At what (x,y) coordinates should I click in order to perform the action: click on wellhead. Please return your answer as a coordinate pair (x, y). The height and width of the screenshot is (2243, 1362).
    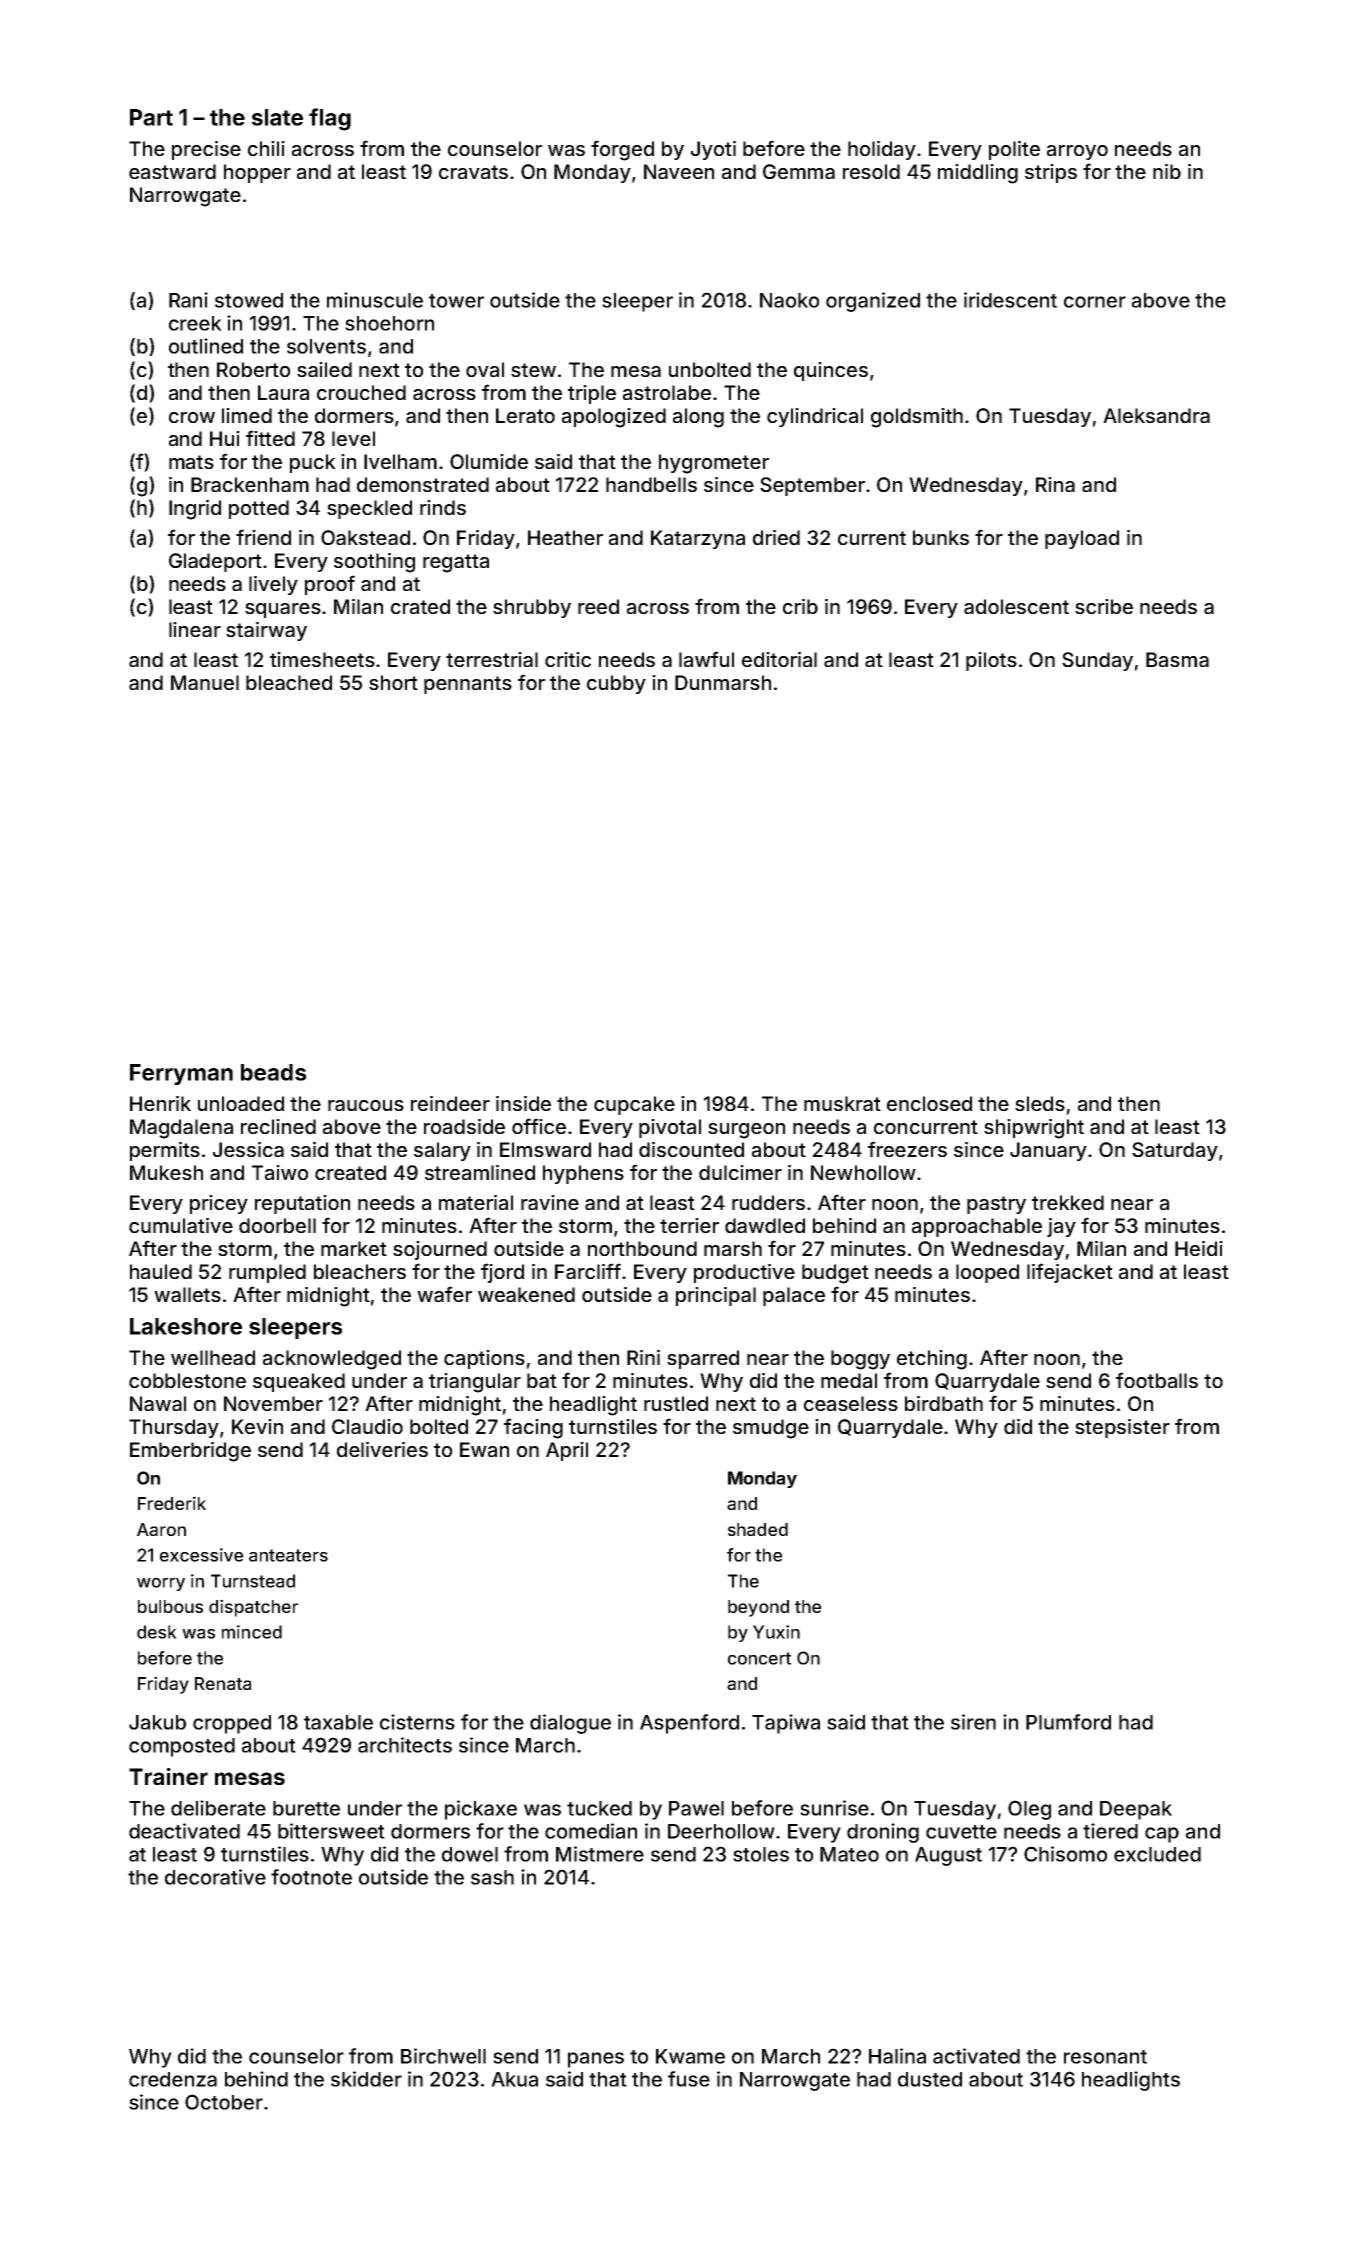
    Looking at the image, I should click on (213, 1357).
